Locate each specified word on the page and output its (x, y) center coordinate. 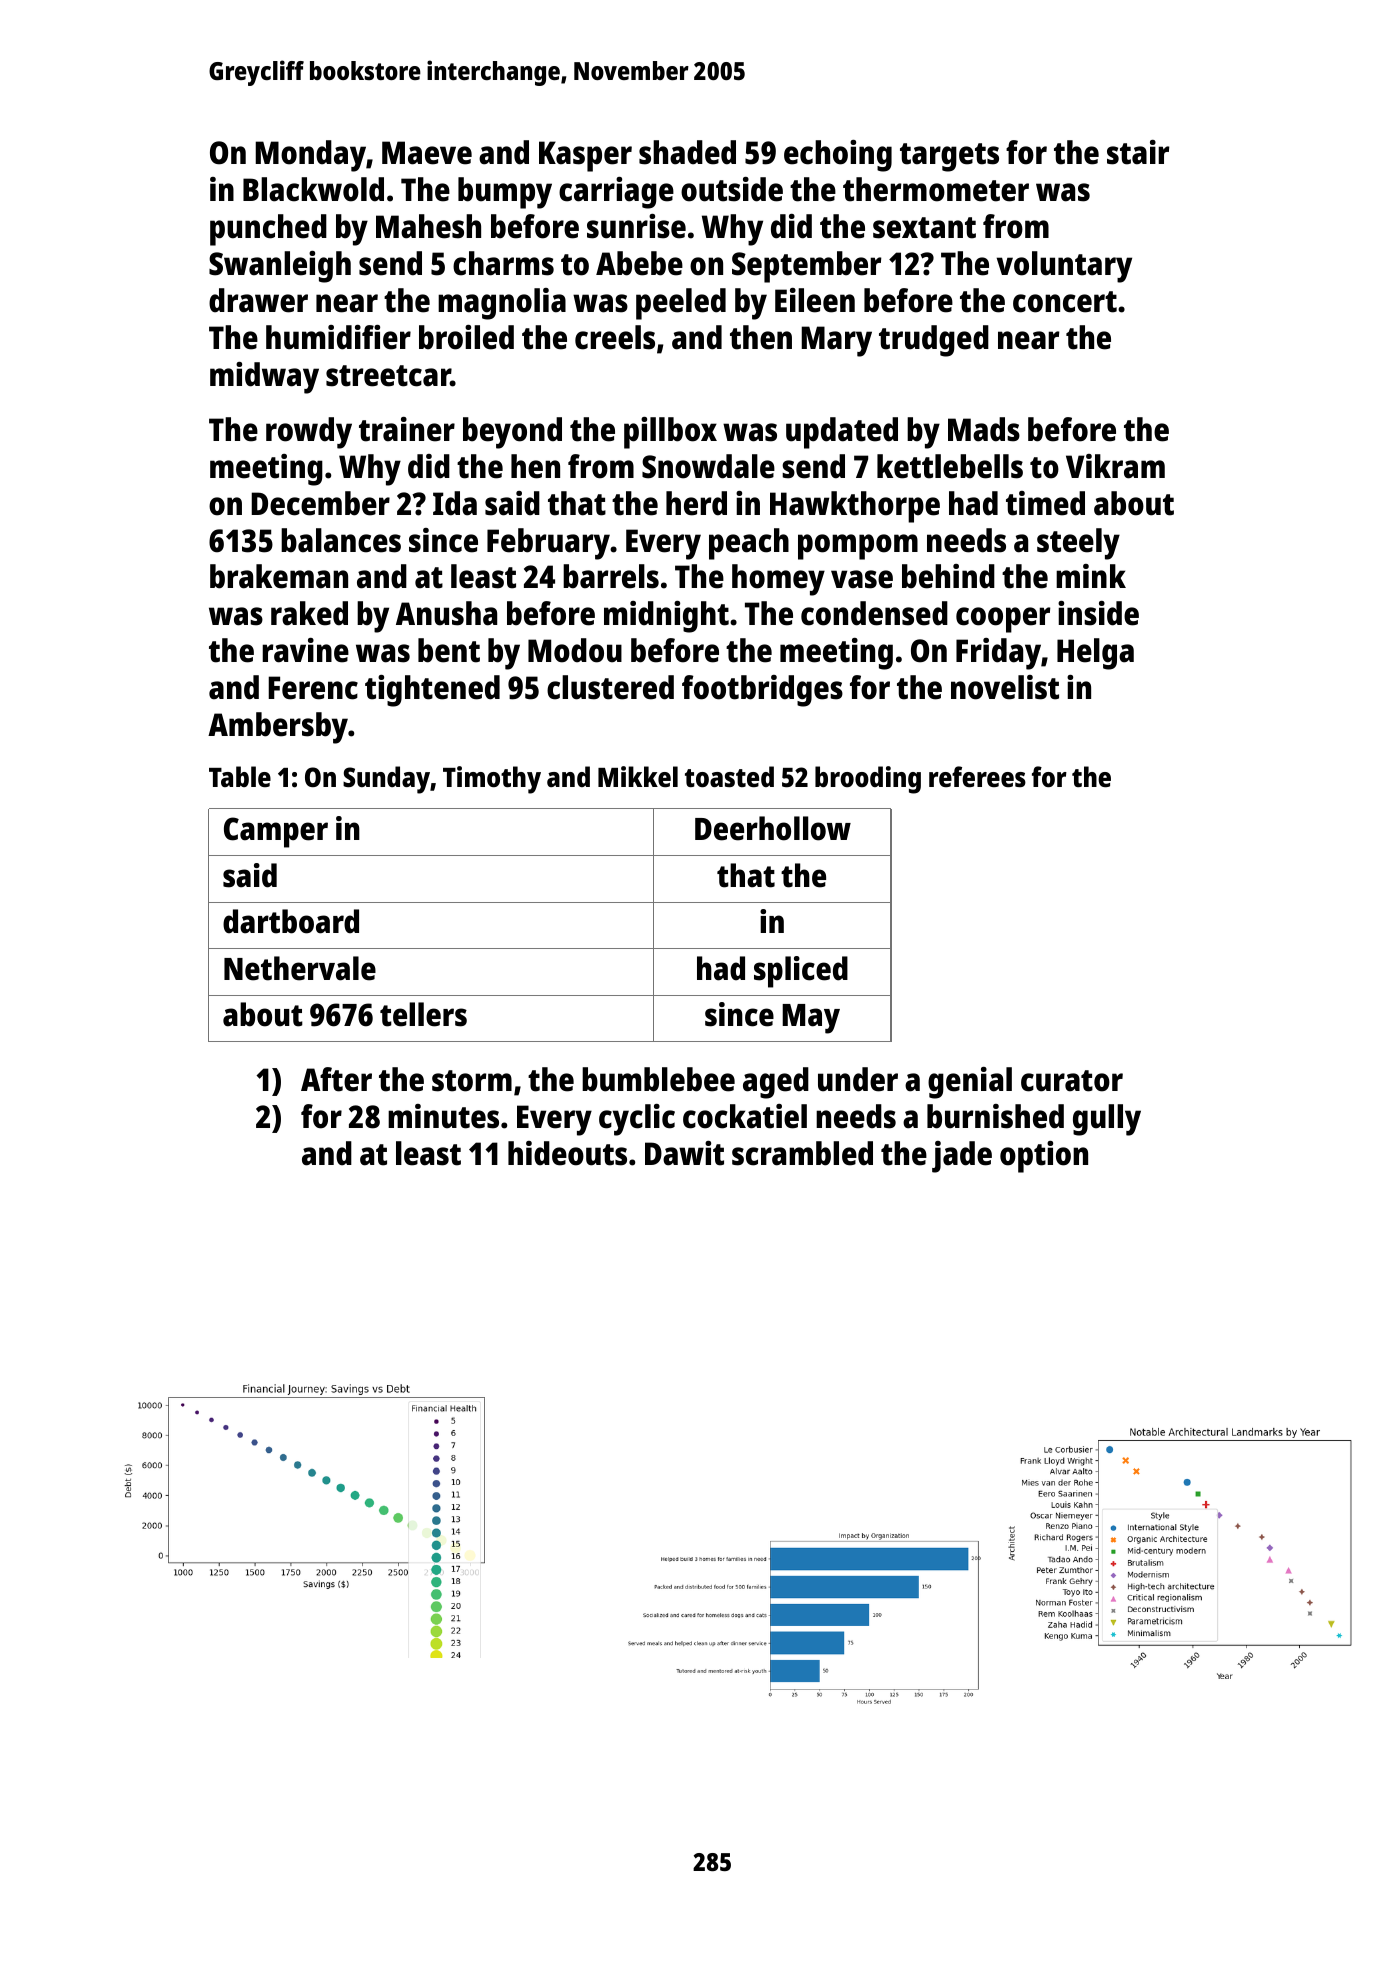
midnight (666, 617)
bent (449, 650)
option (1044, 1157)
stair (1138, 152)
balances (341, 540)
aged (776, 1083)
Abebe (639, 263)
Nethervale (300, 968)
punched (268, 230)
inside (1098, 613)
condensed (874, 613)
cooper (1003, 620)
